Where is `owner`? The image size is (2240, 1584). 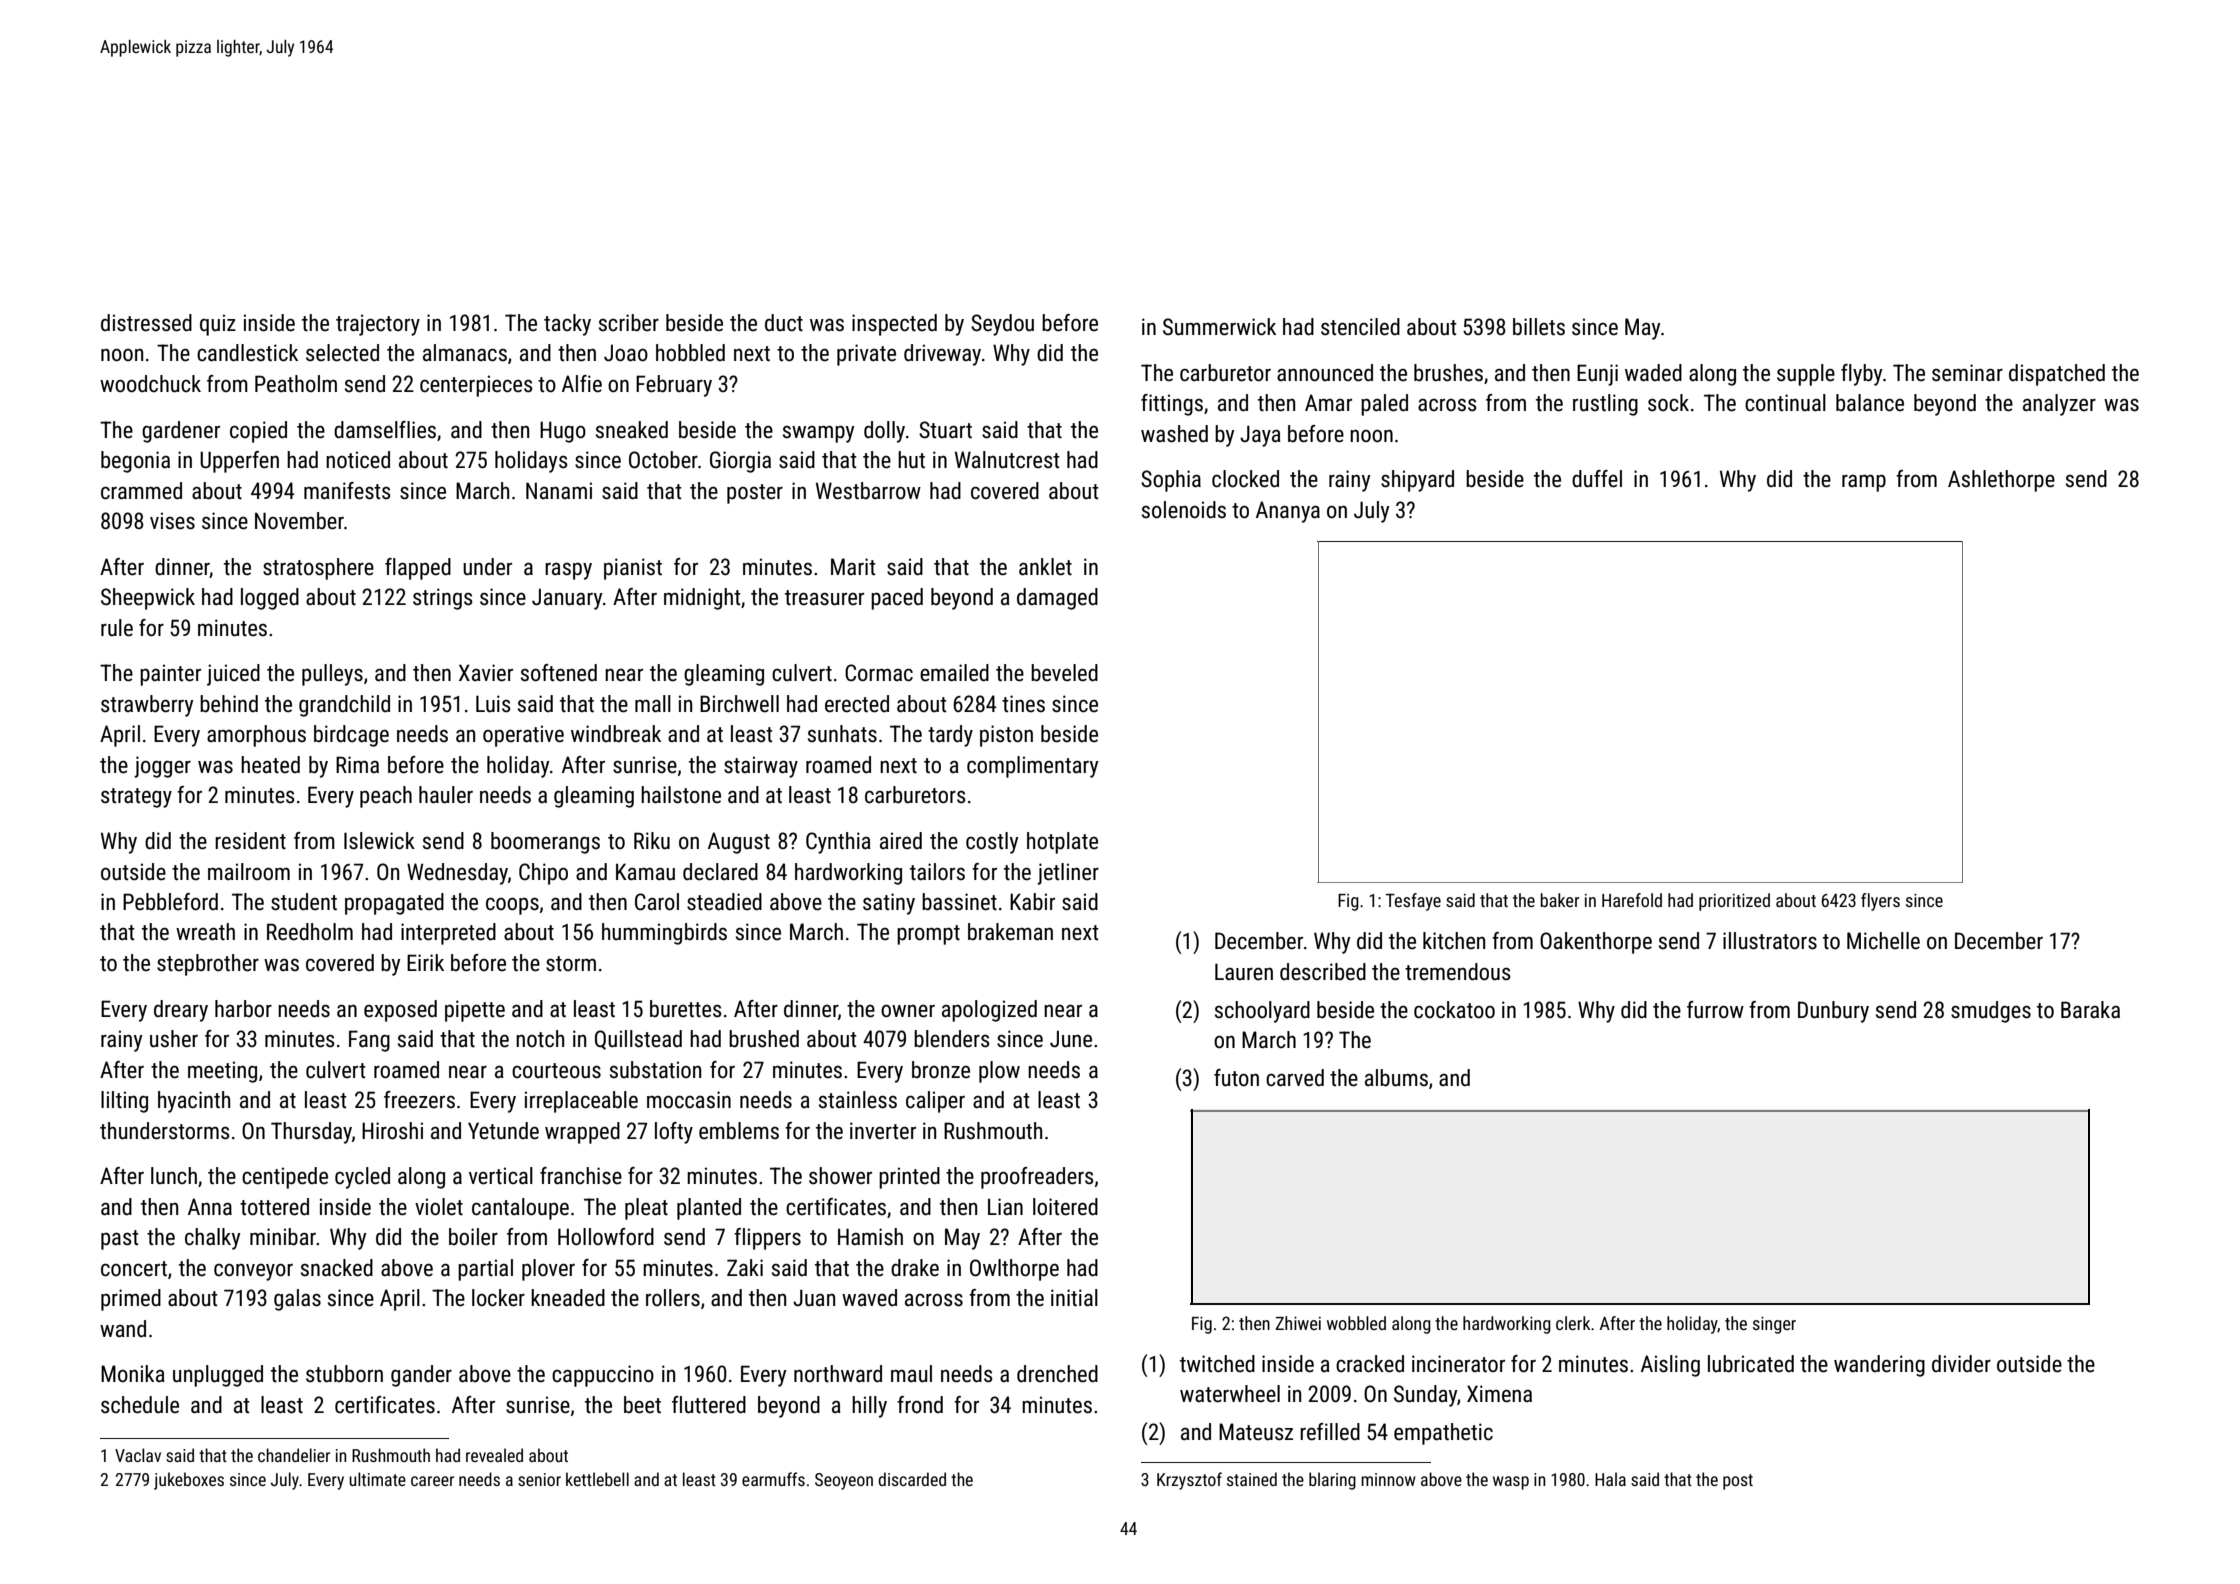
owner is located at coordinates (908, 1011).
